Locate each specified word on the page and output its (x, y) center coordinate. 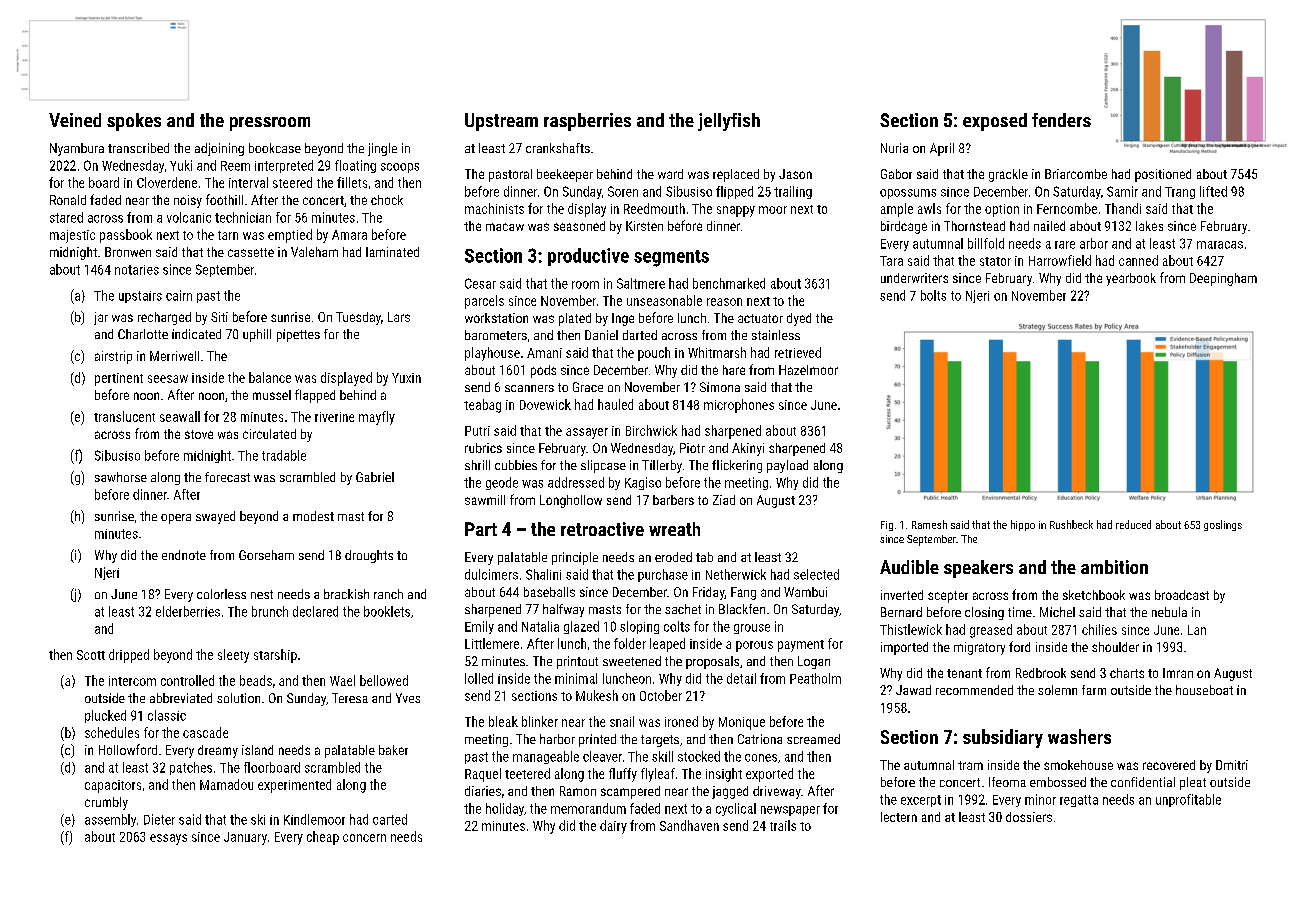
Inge (623, 319)
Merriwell (174, 356)
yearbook (1131, 279)
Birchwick (651, 430)
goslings (1223, 525)
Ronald (68, 200)
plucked (105, 716)
